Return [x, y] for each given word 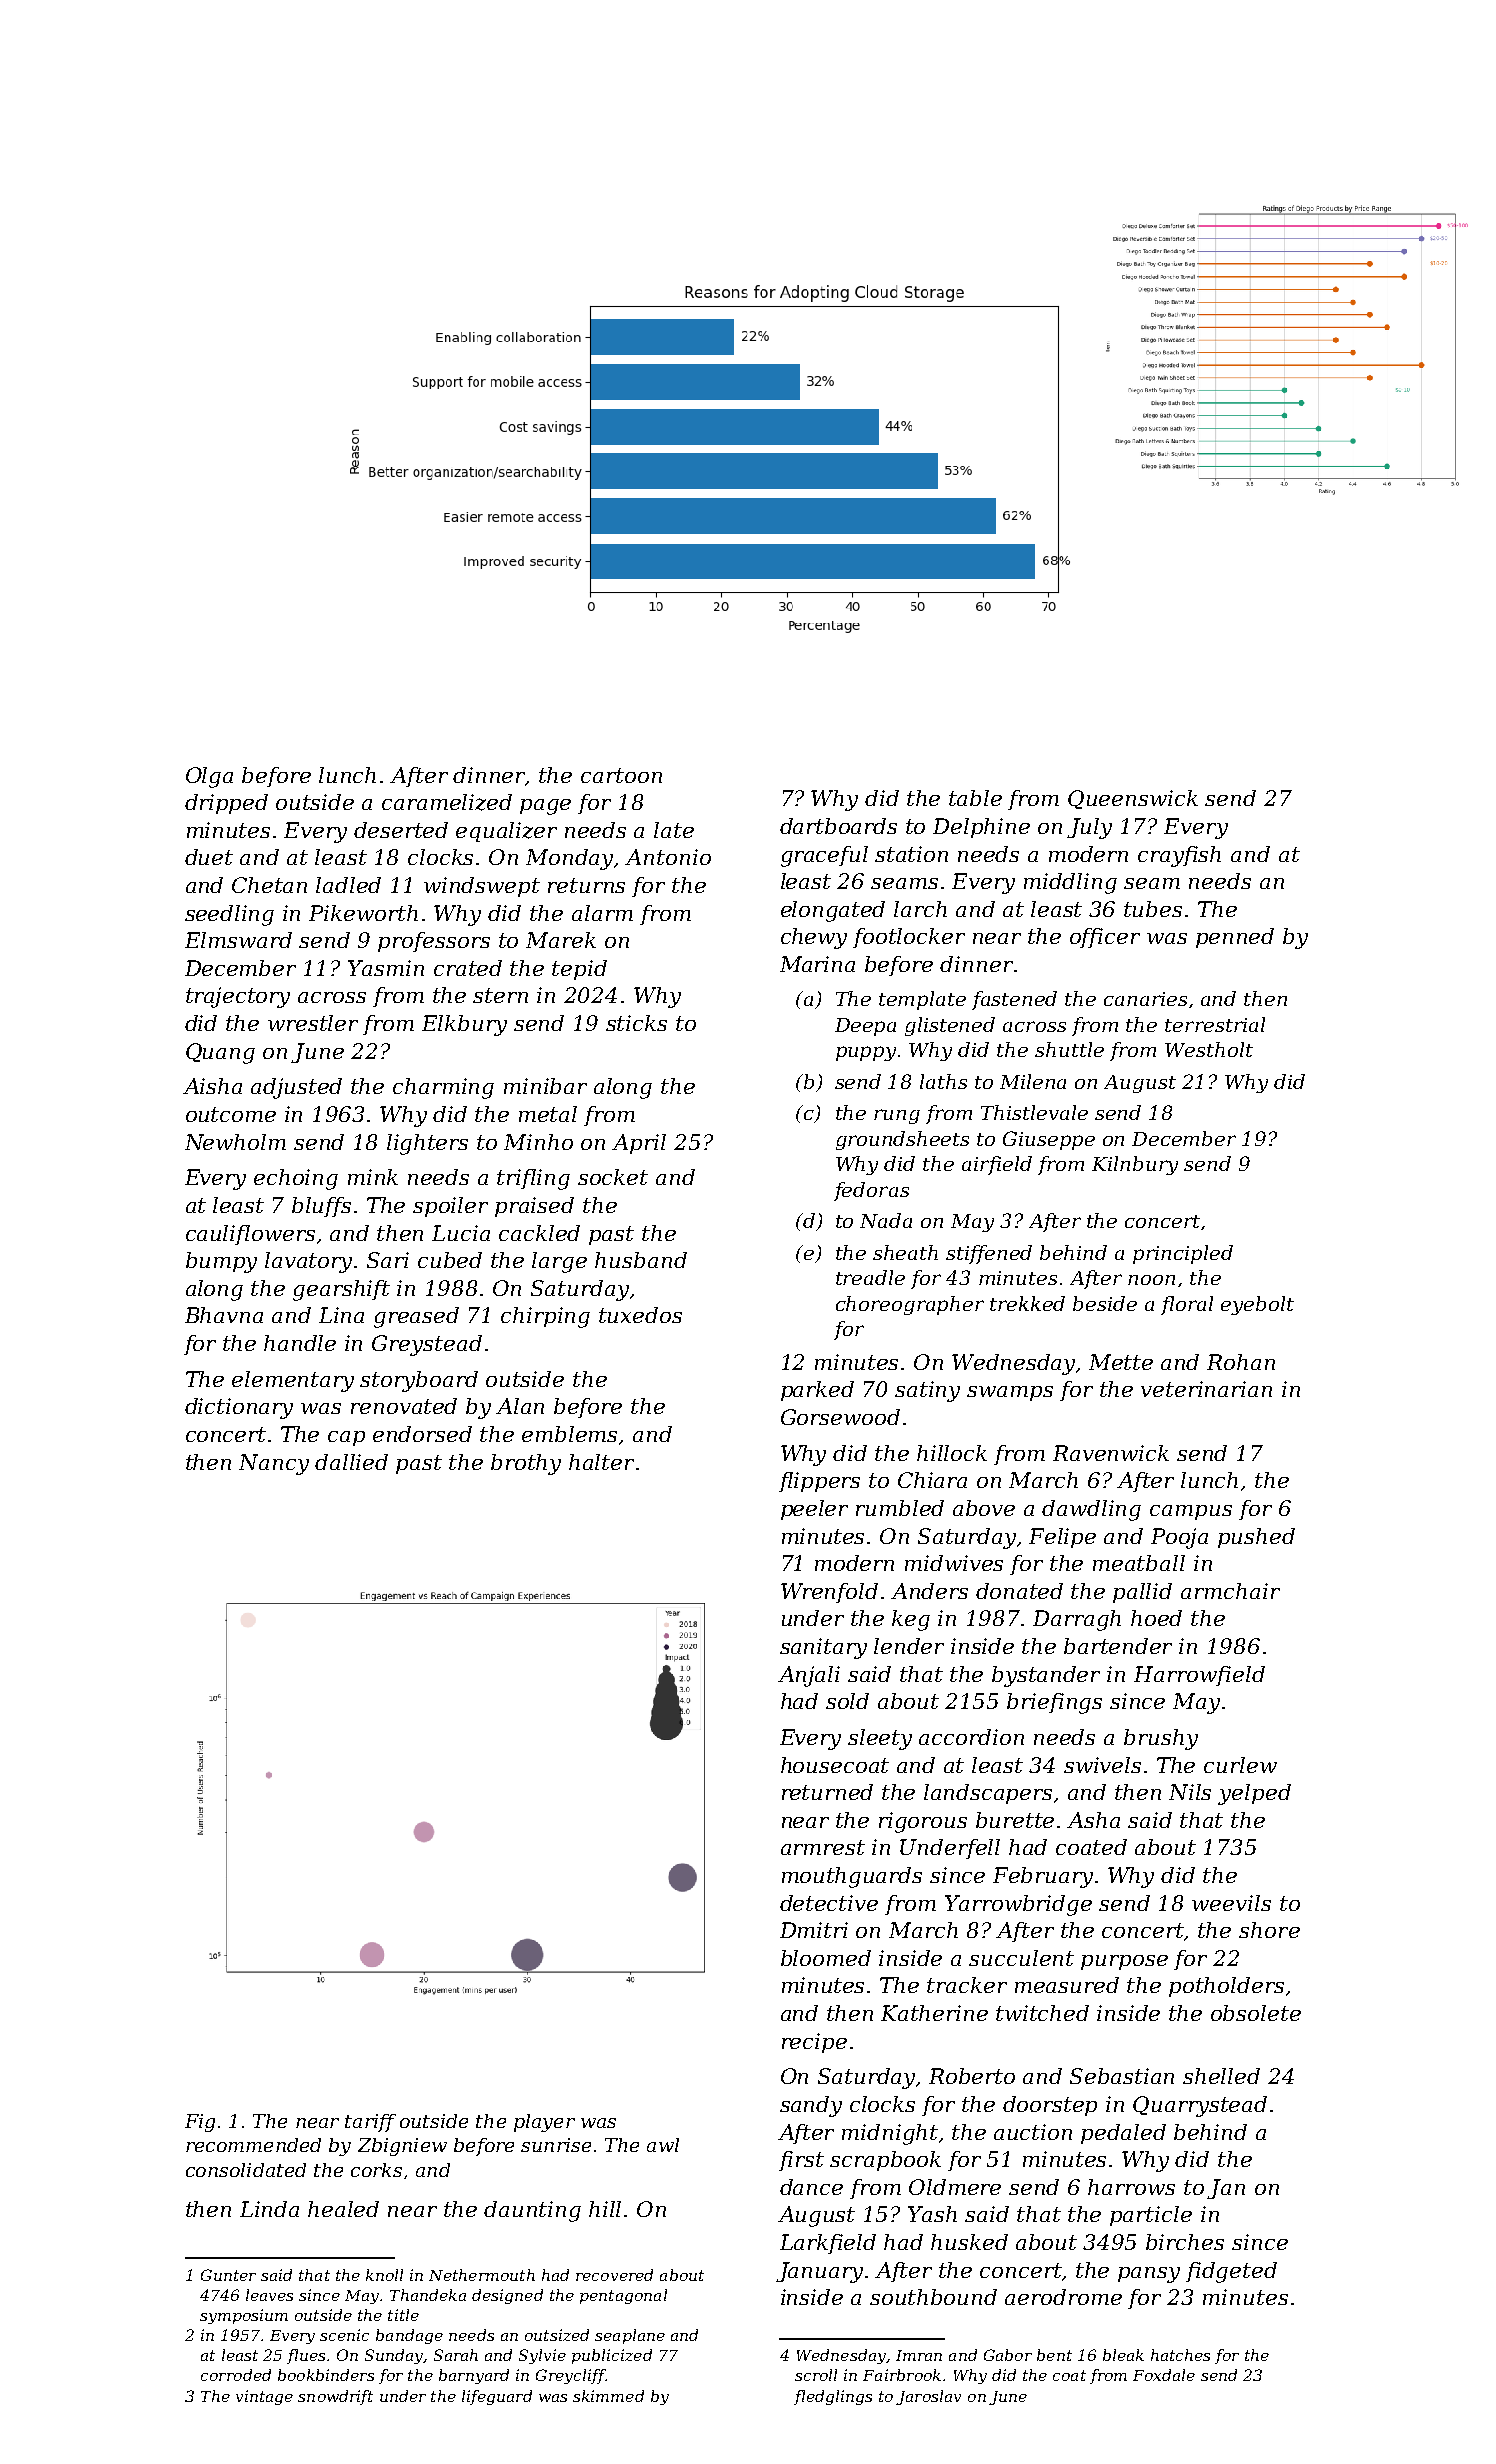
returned [827, 1792]
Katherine [934, 2013]
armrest [823, 1847]
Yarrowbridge [1018, 1905]
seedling [229, 915]
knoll [384, 2275]
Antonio [668, 857]
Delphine [981, 828]
